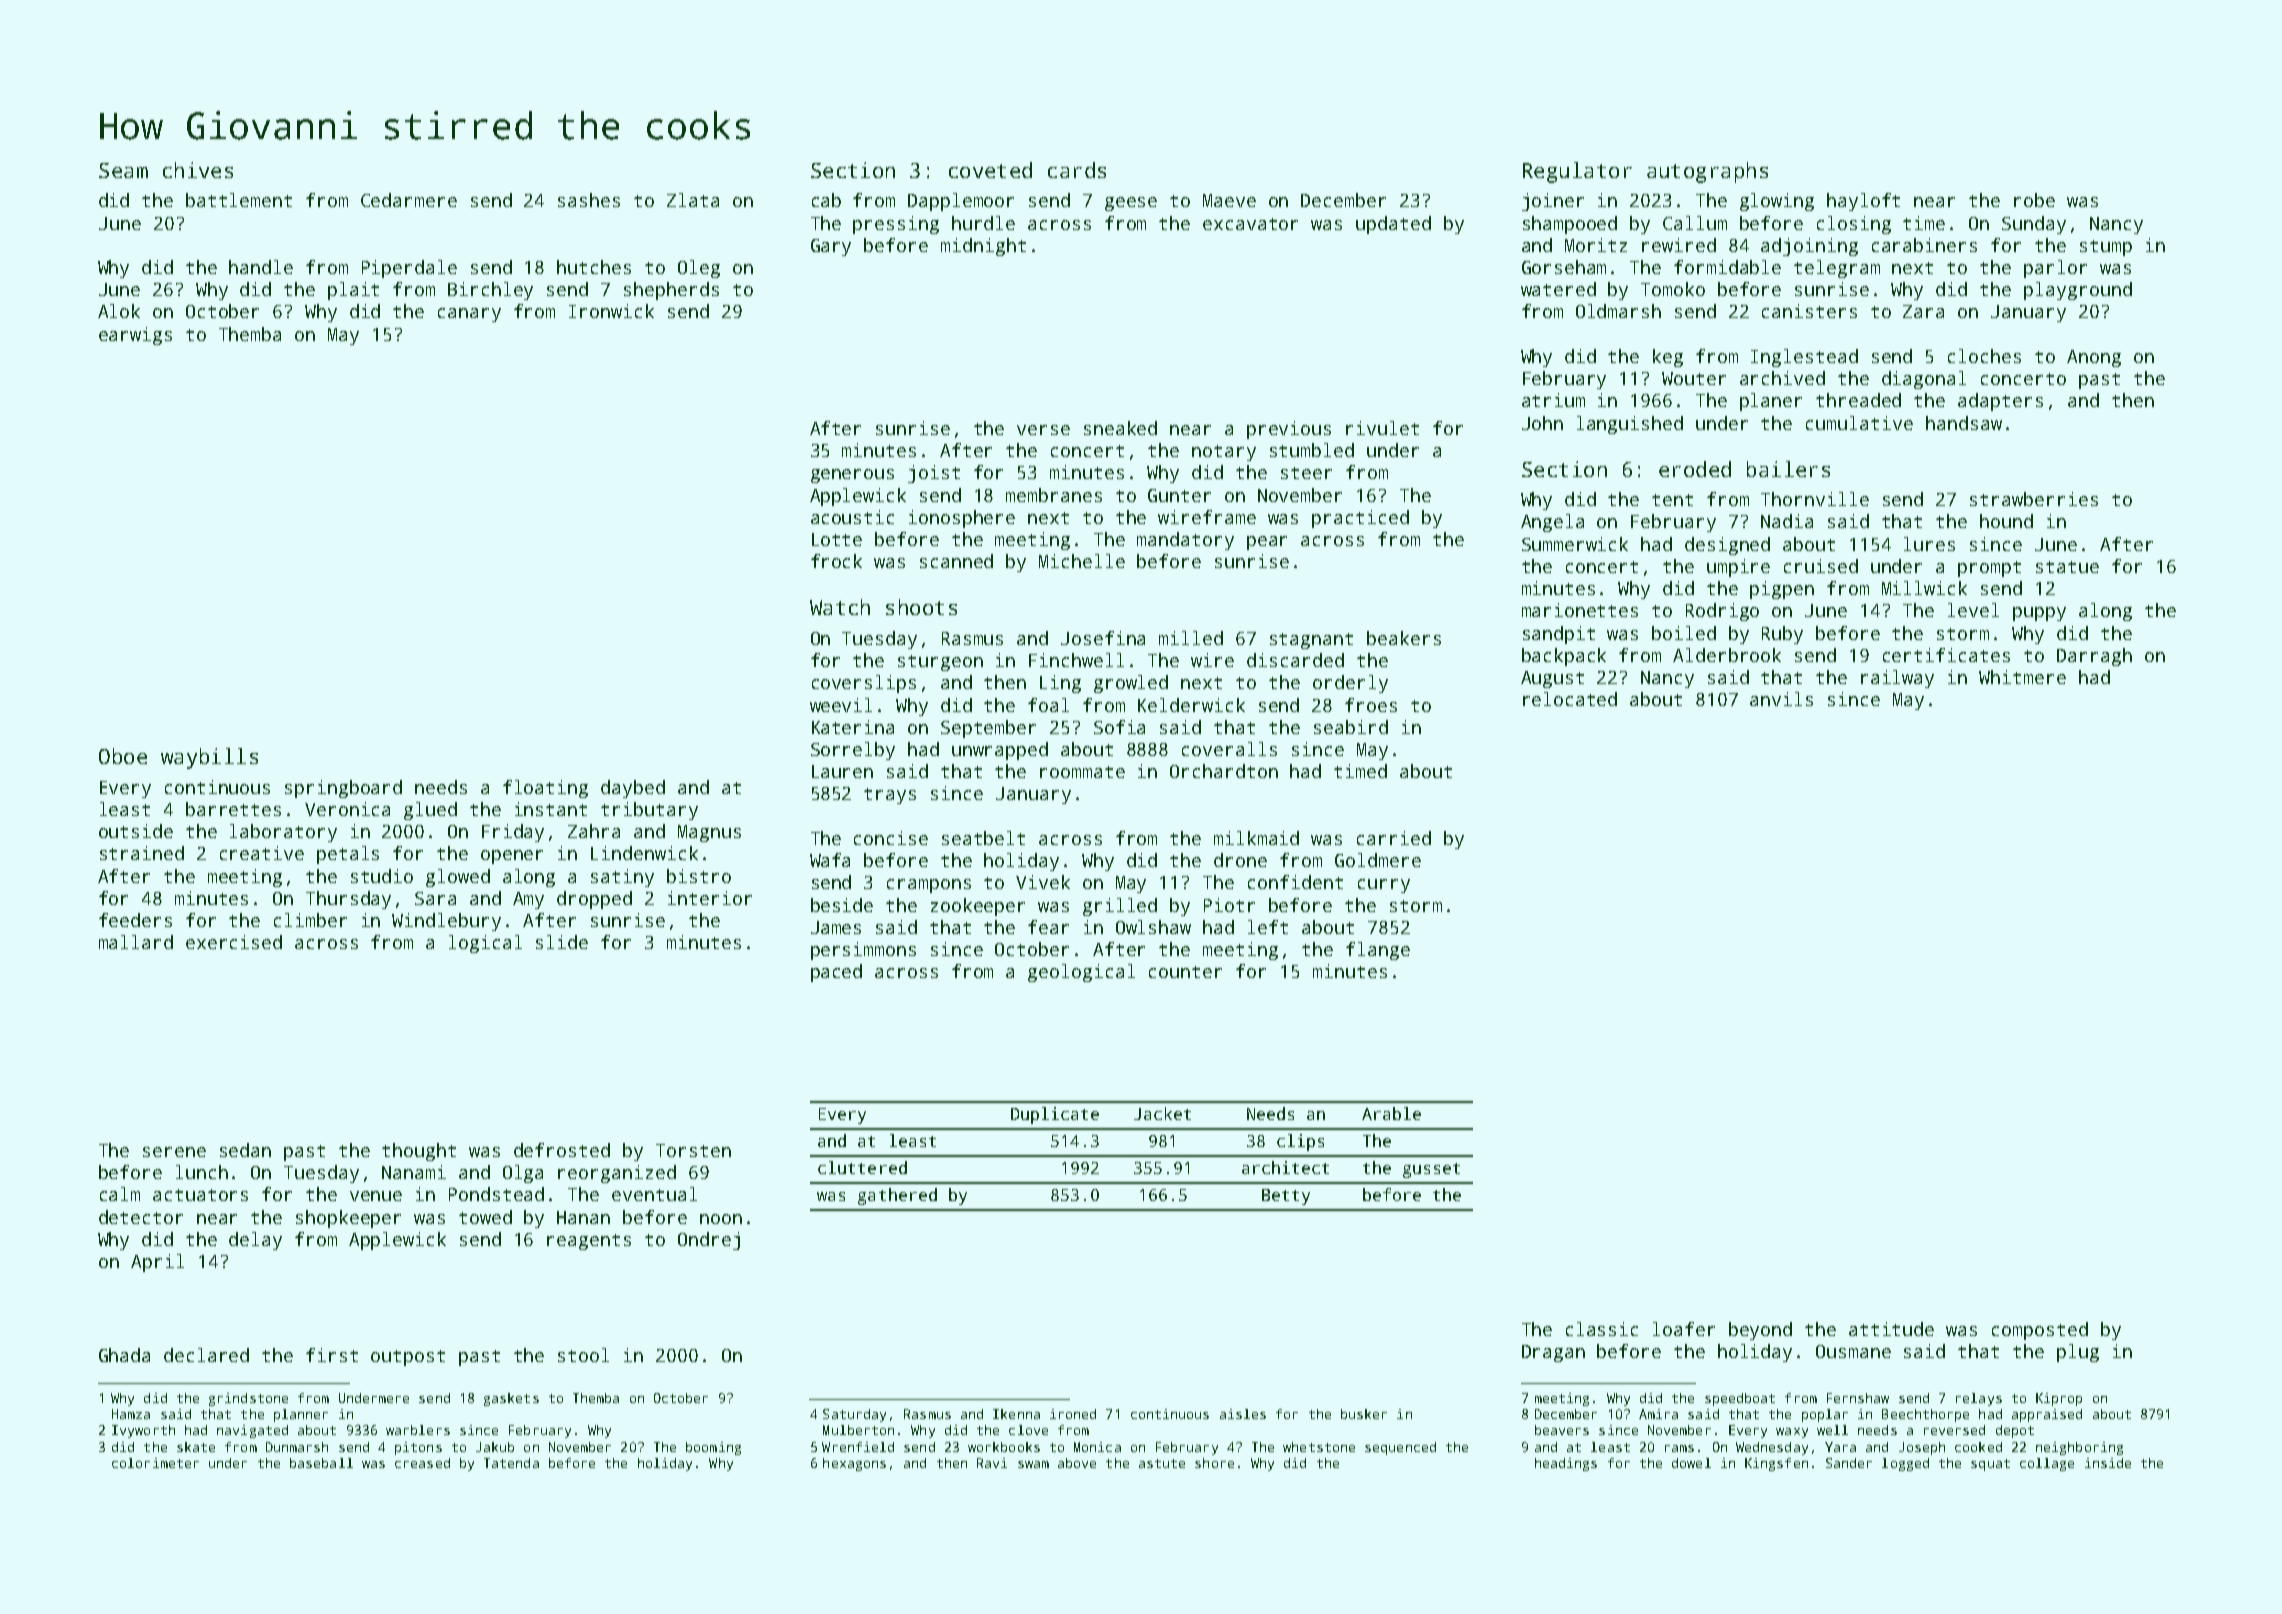 This image has height=1614, width=2282. Describe the element at coordinates (1224, 453) in the image. I see `notary` at that location.
